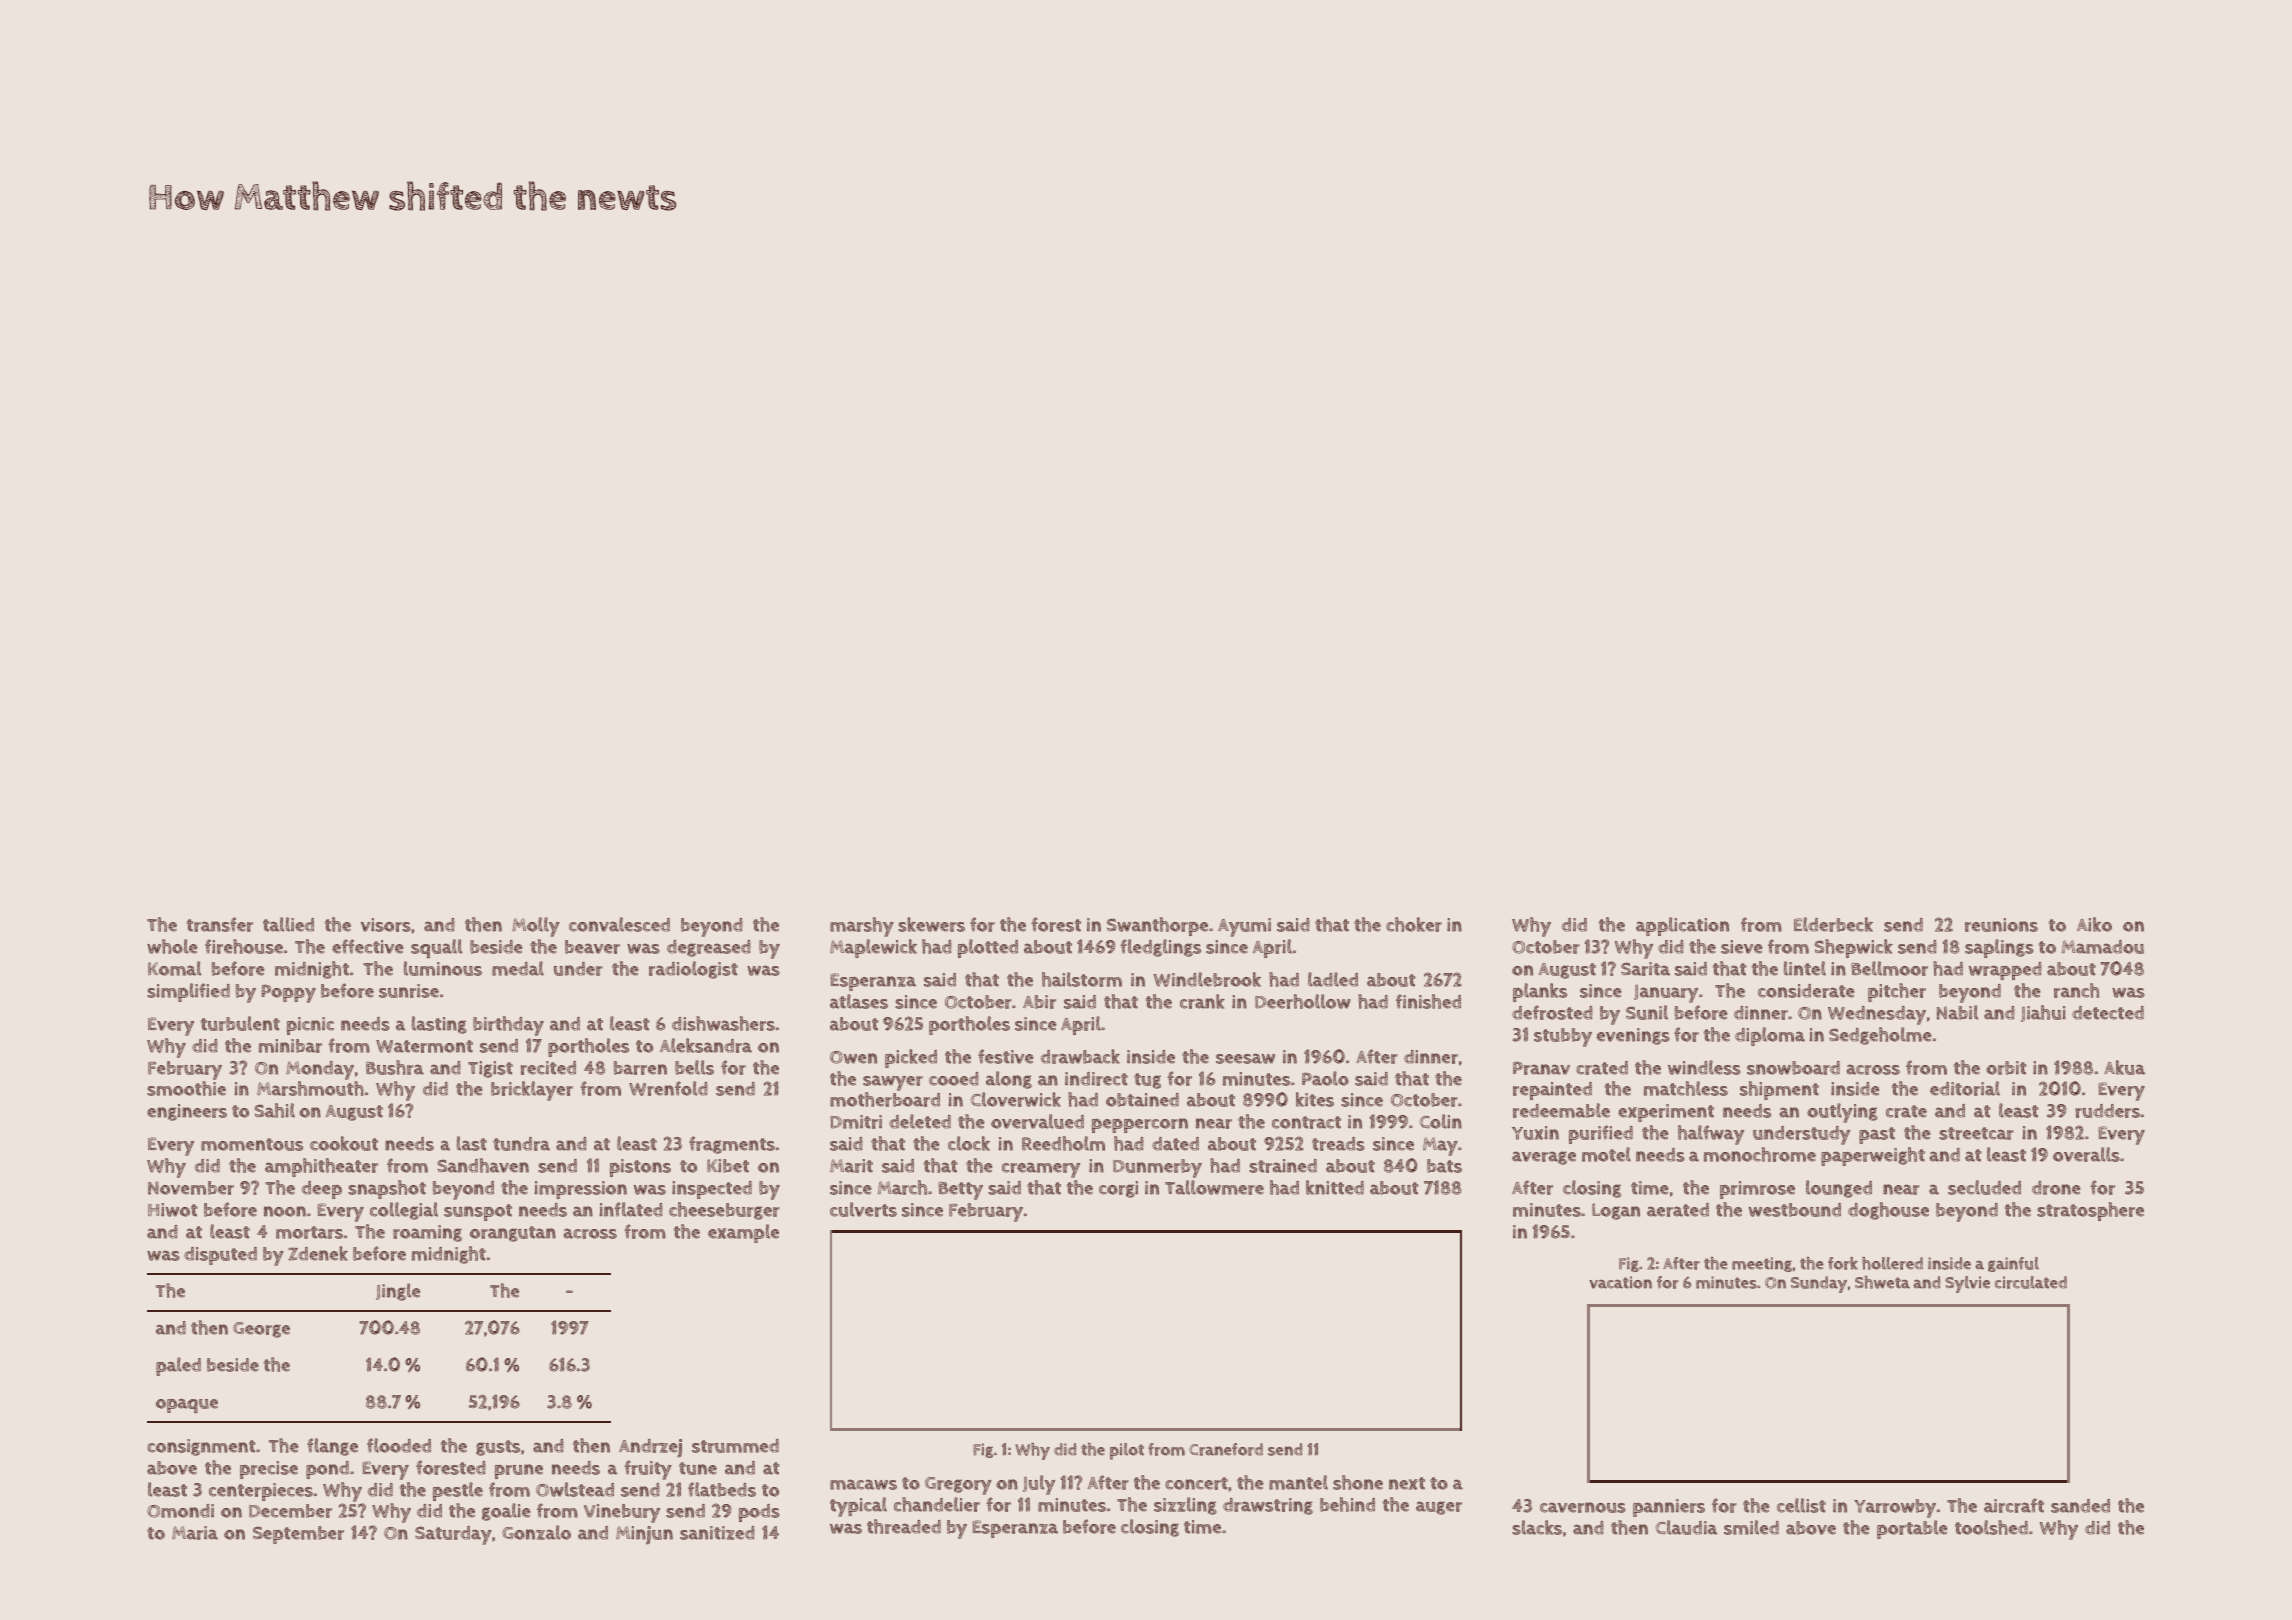 The height and width of the screenshot is (1620, 2292). Describe the element at coordinates (1620, 1282) in the screenshot. I see `vacation` at that location.
